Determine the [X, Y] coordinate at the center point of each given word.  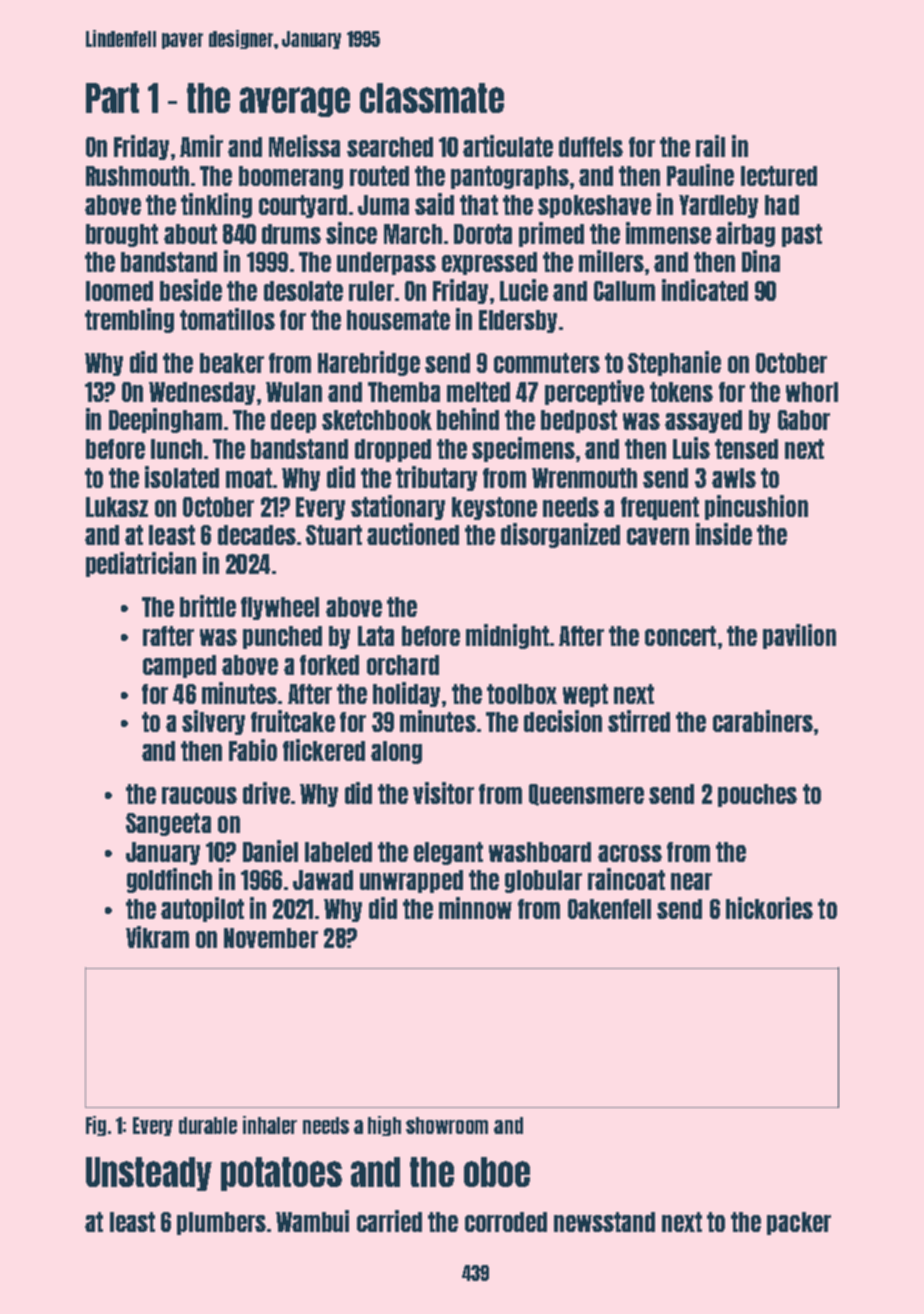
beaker [232, 363]
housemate [398, 320]
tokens [681, 392]
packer [799, 1223]
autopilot [202, 909]
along [396, 752]
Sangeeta [168, 824]
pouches [757, 795]
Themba [404, 392]
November [271, 938]
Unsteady [149, 1174]
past [802, 235]
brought [122, 235]
